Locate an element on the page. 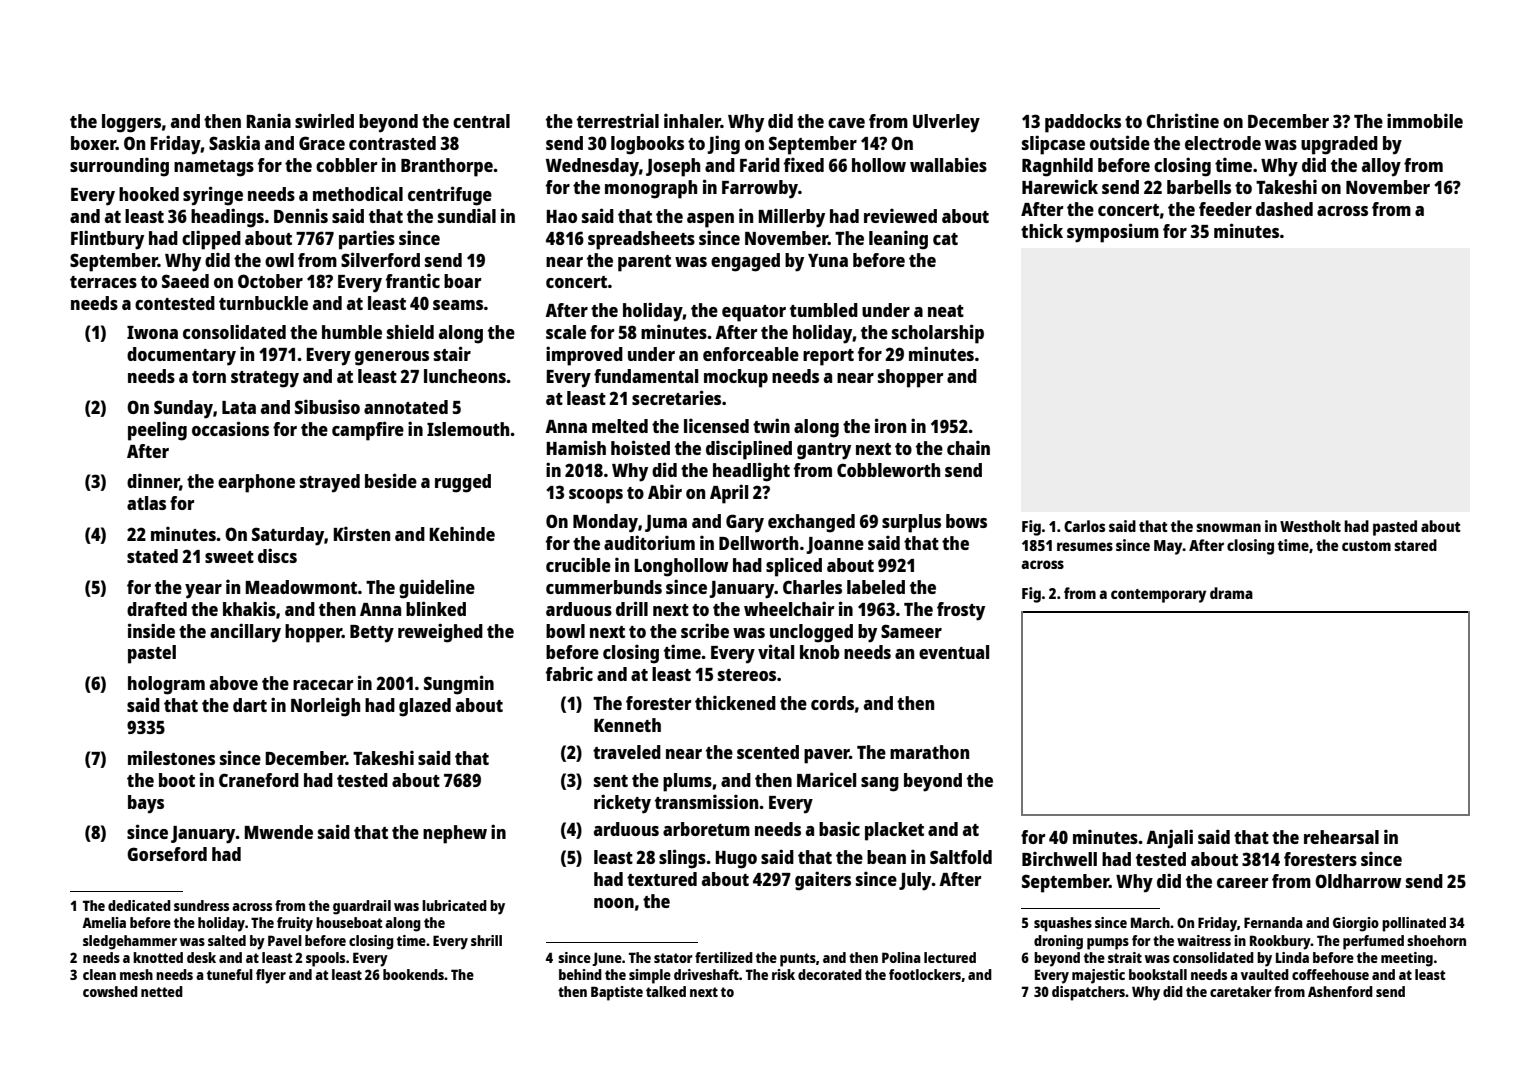  methodical is located at coordinates (358, 193).
